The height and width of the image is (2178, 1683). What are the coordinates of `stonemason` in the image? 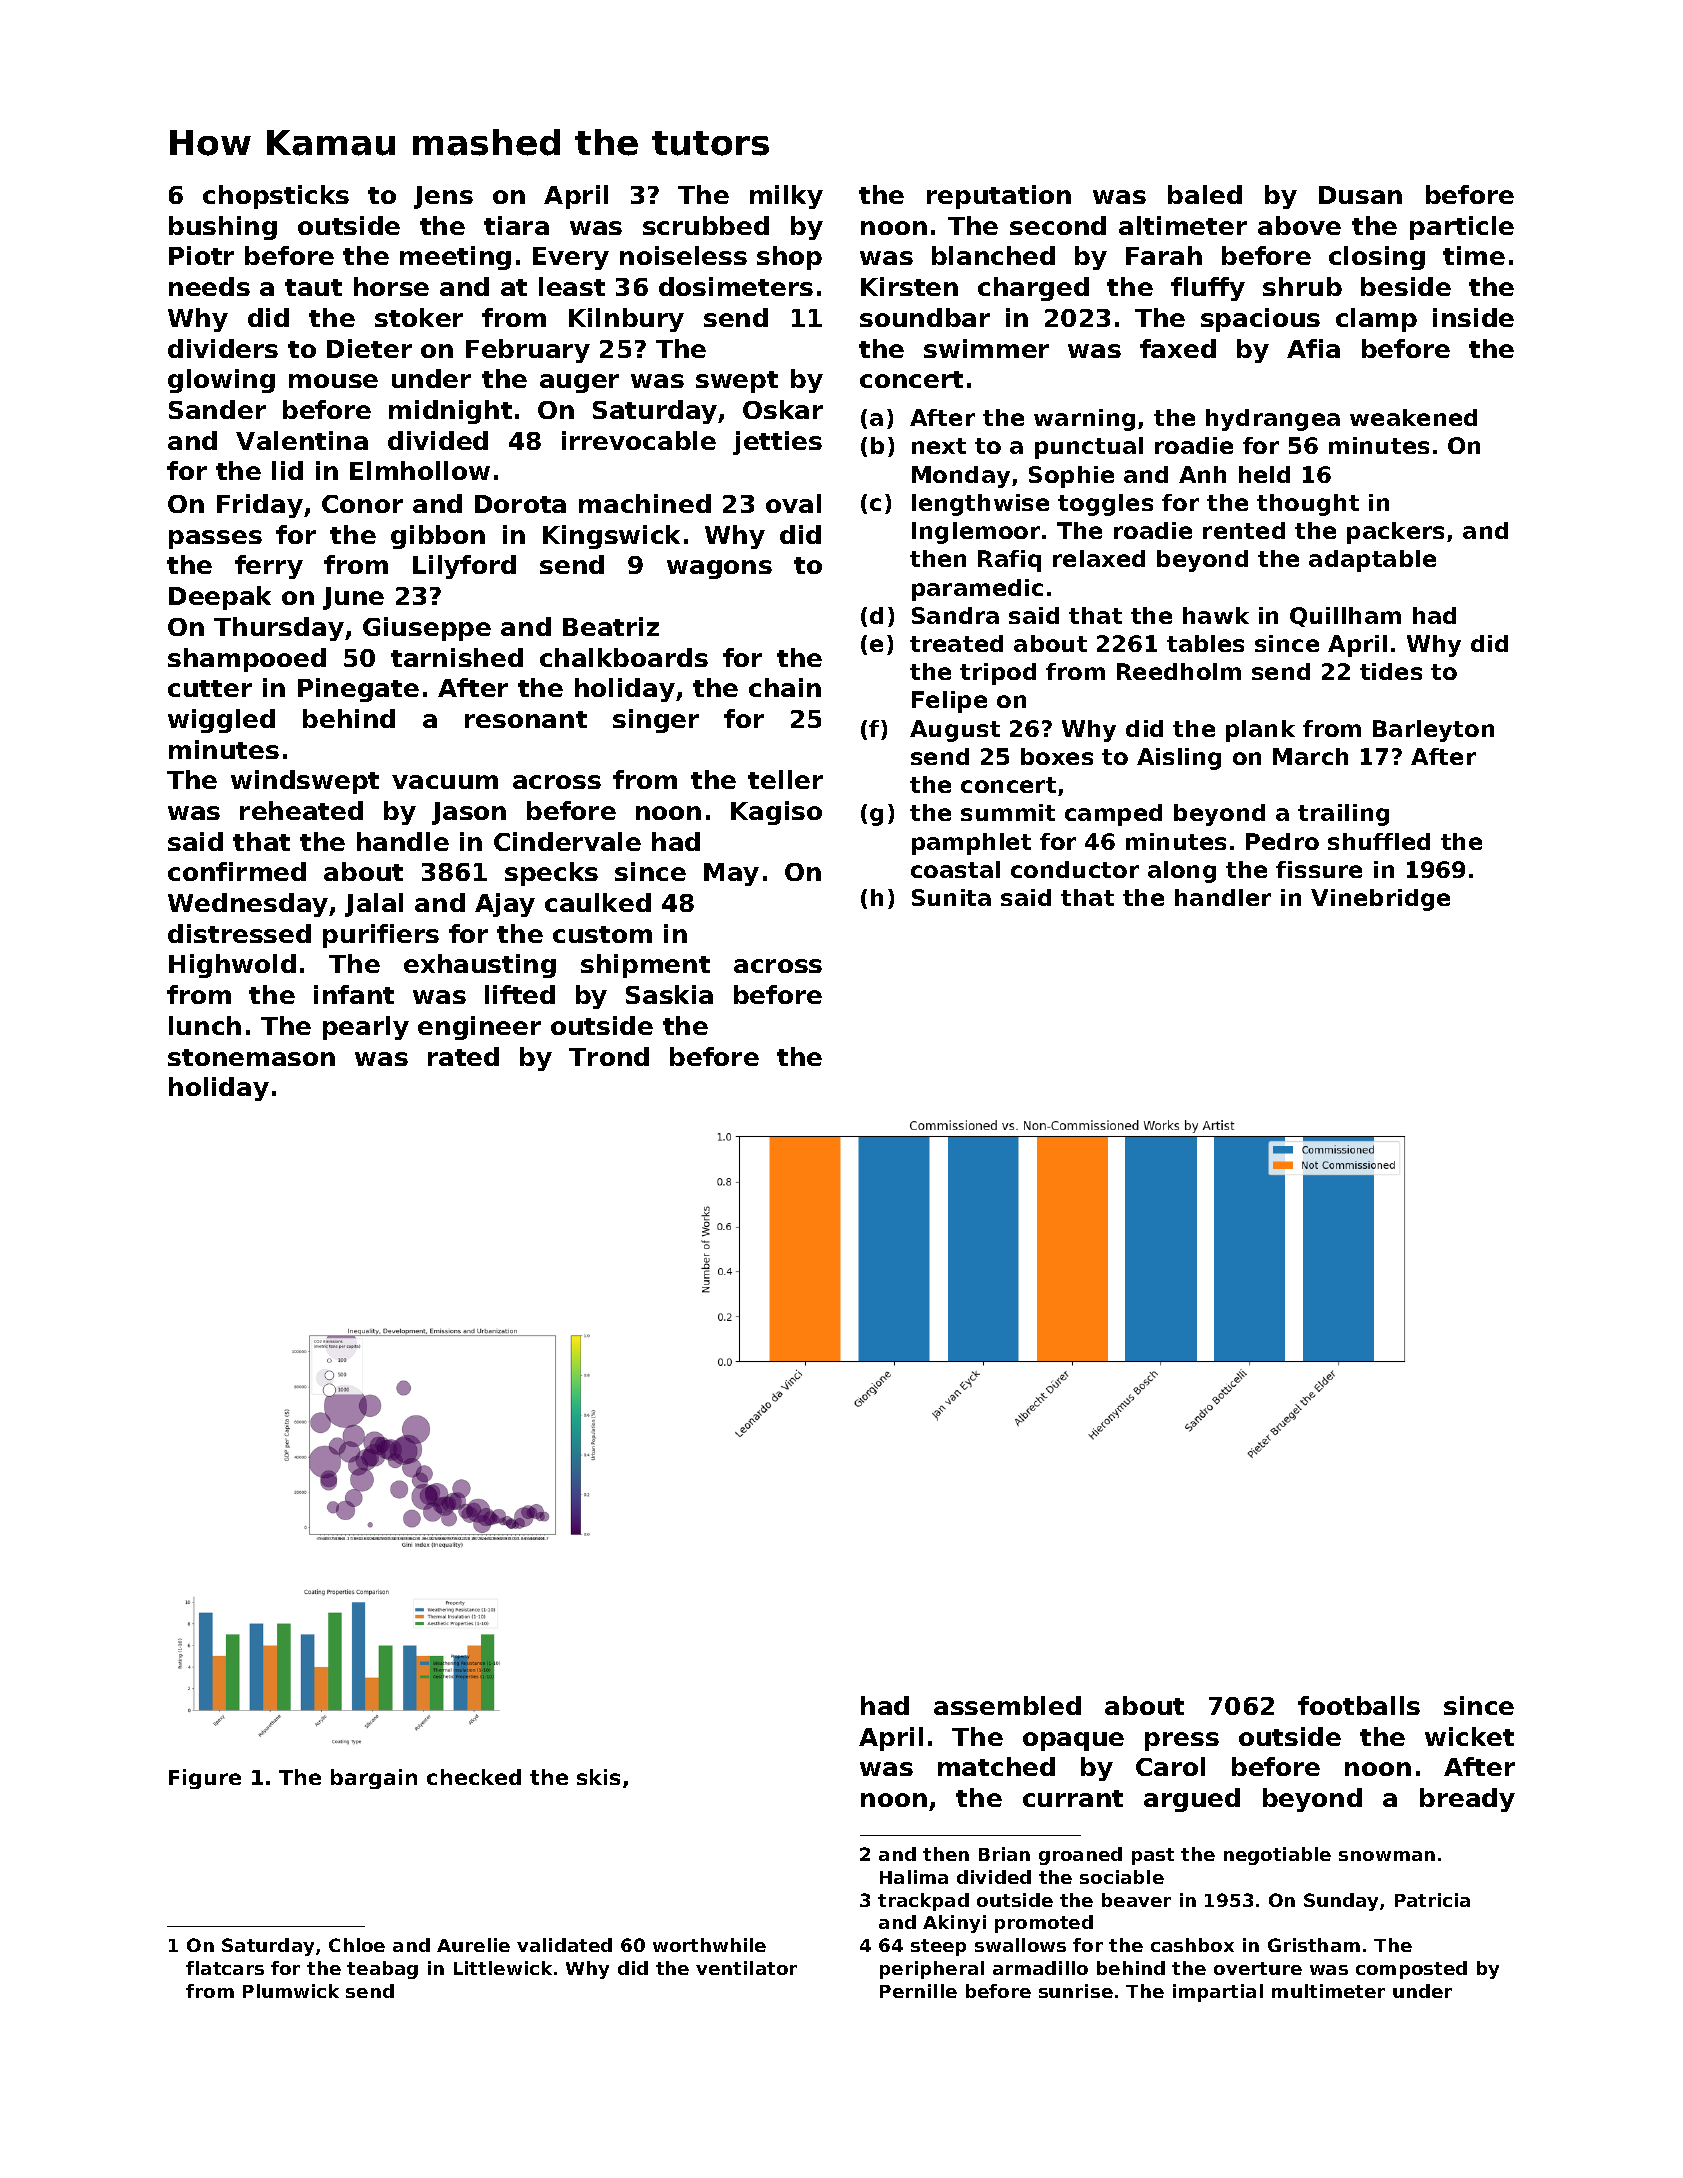 It's located at (251, 1057).
